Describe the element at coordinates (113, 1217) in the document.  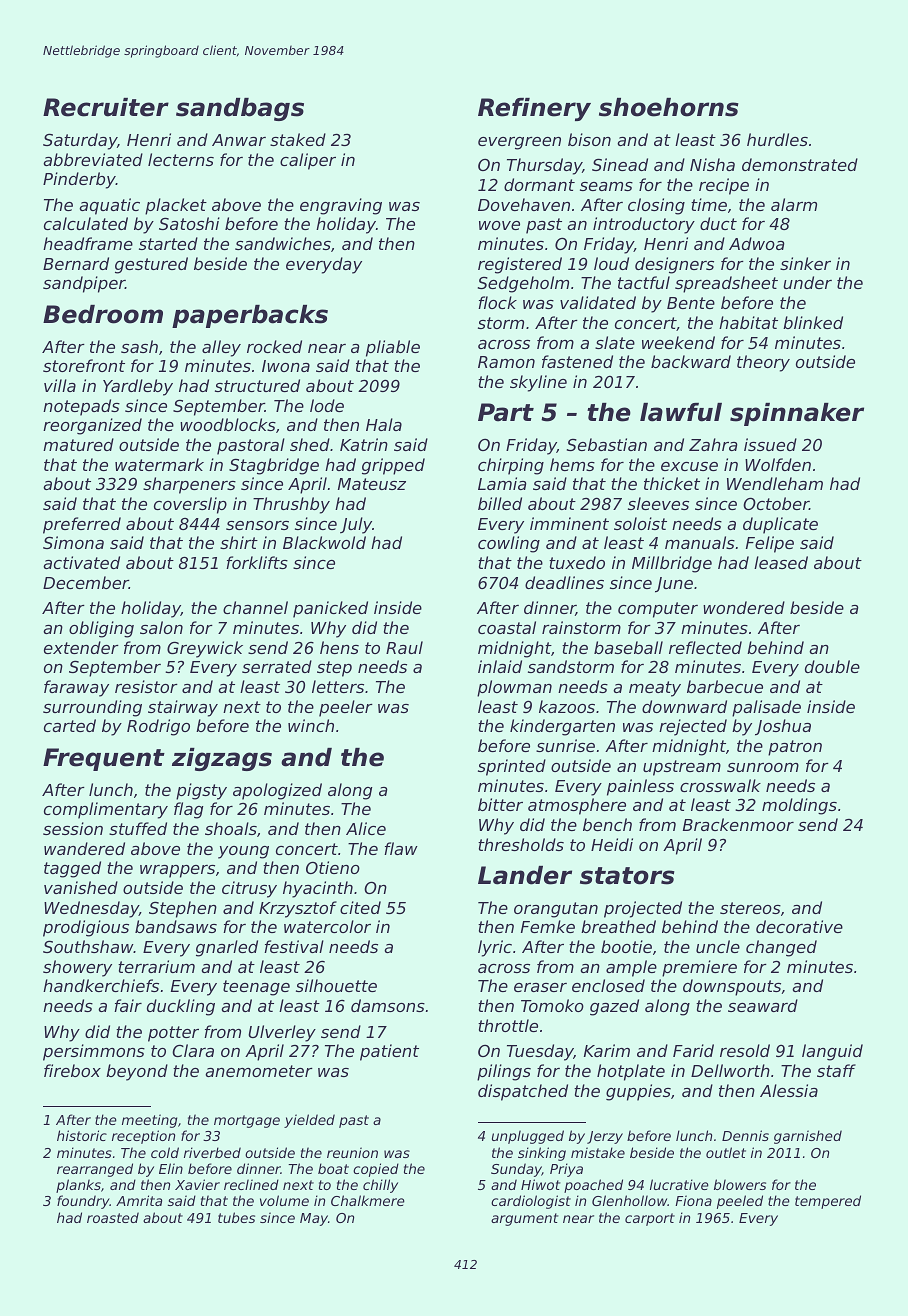
I see `roasted` at that location.
